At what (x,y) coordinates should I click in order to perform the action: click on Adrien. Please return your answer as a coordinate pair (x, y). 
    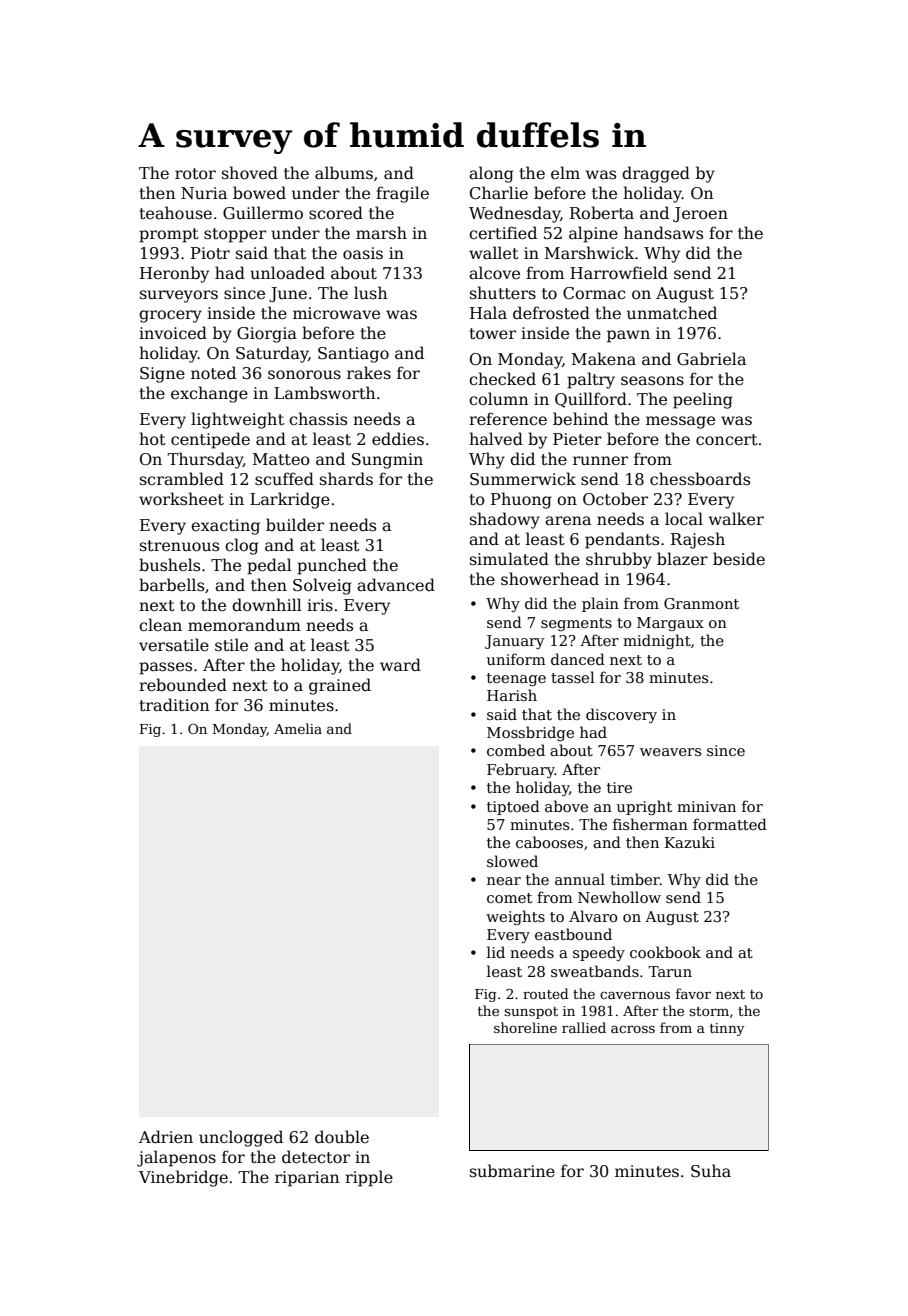
    Looking at the image, I should click on (166, 1137).
